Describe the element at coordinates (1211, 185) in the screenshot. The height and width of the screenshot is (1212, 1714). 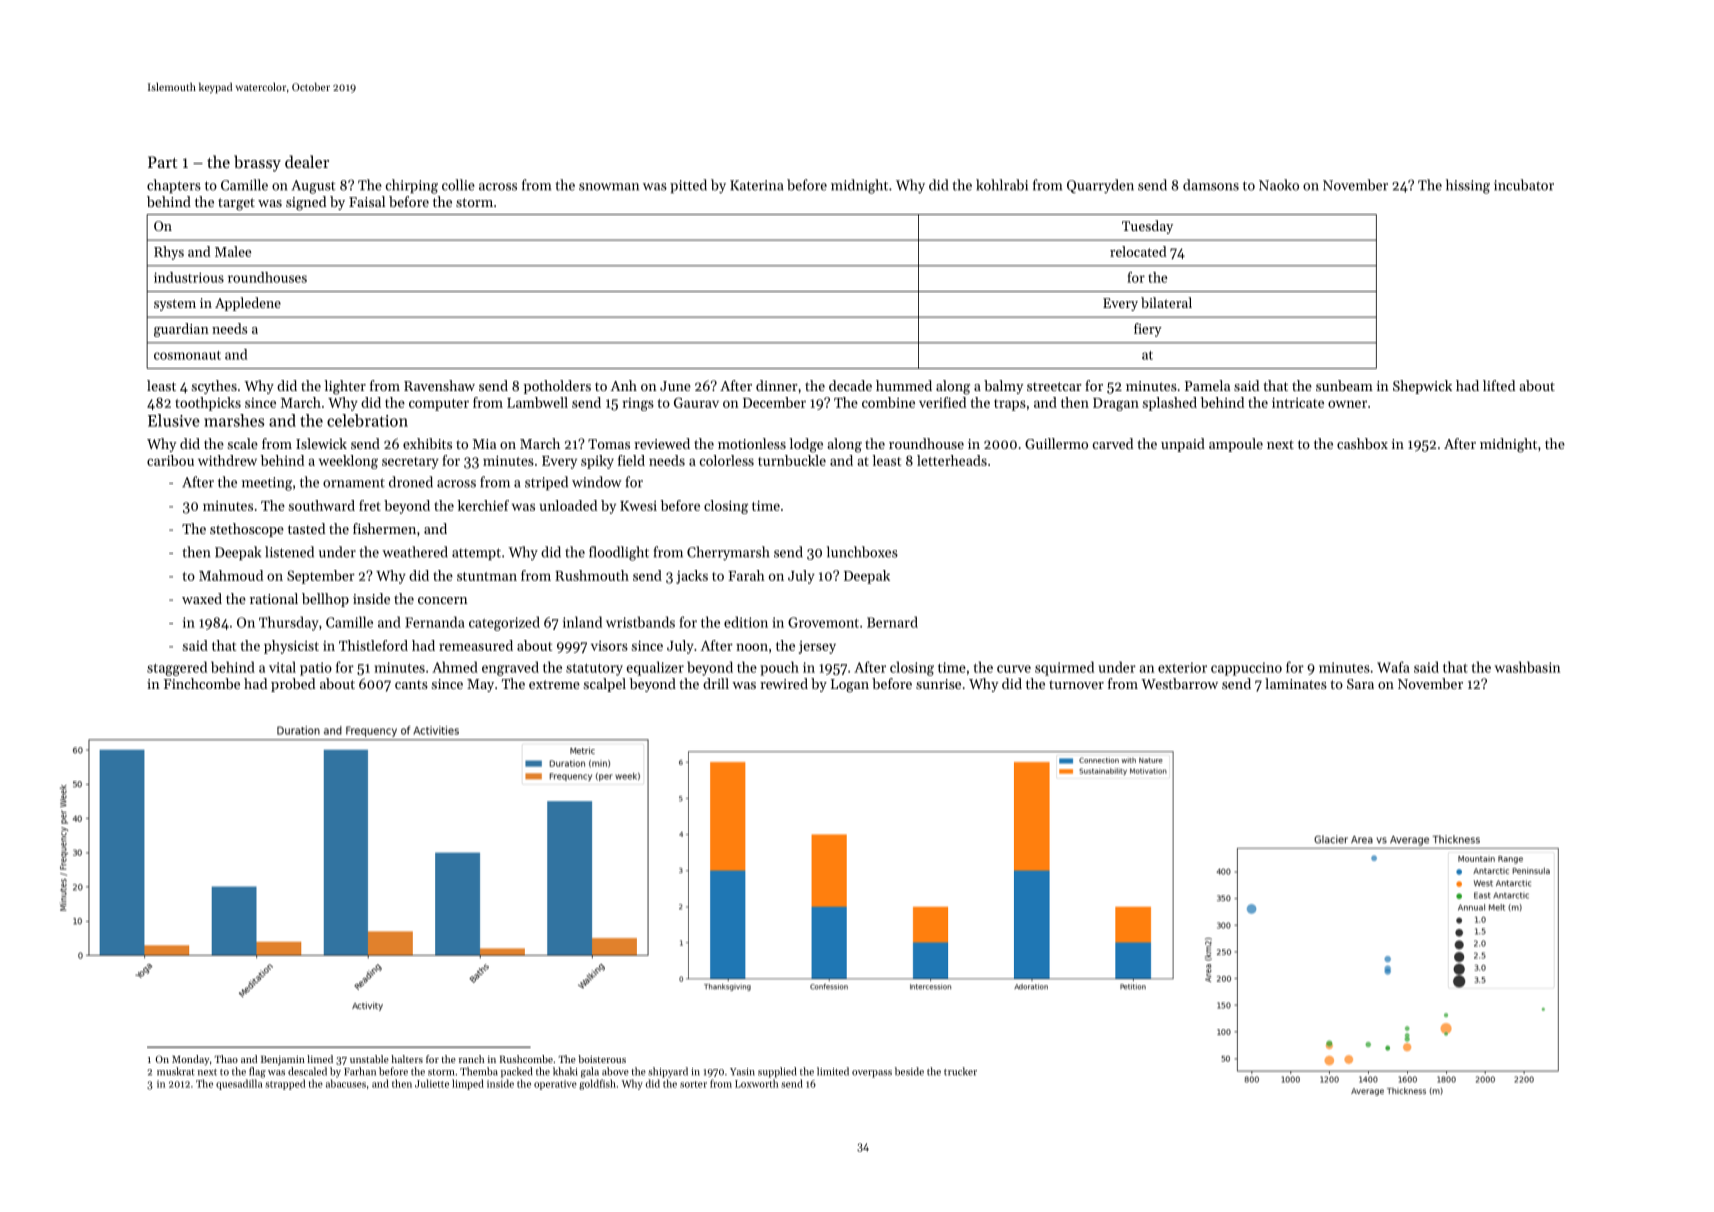
I see `damsons` at that location.
